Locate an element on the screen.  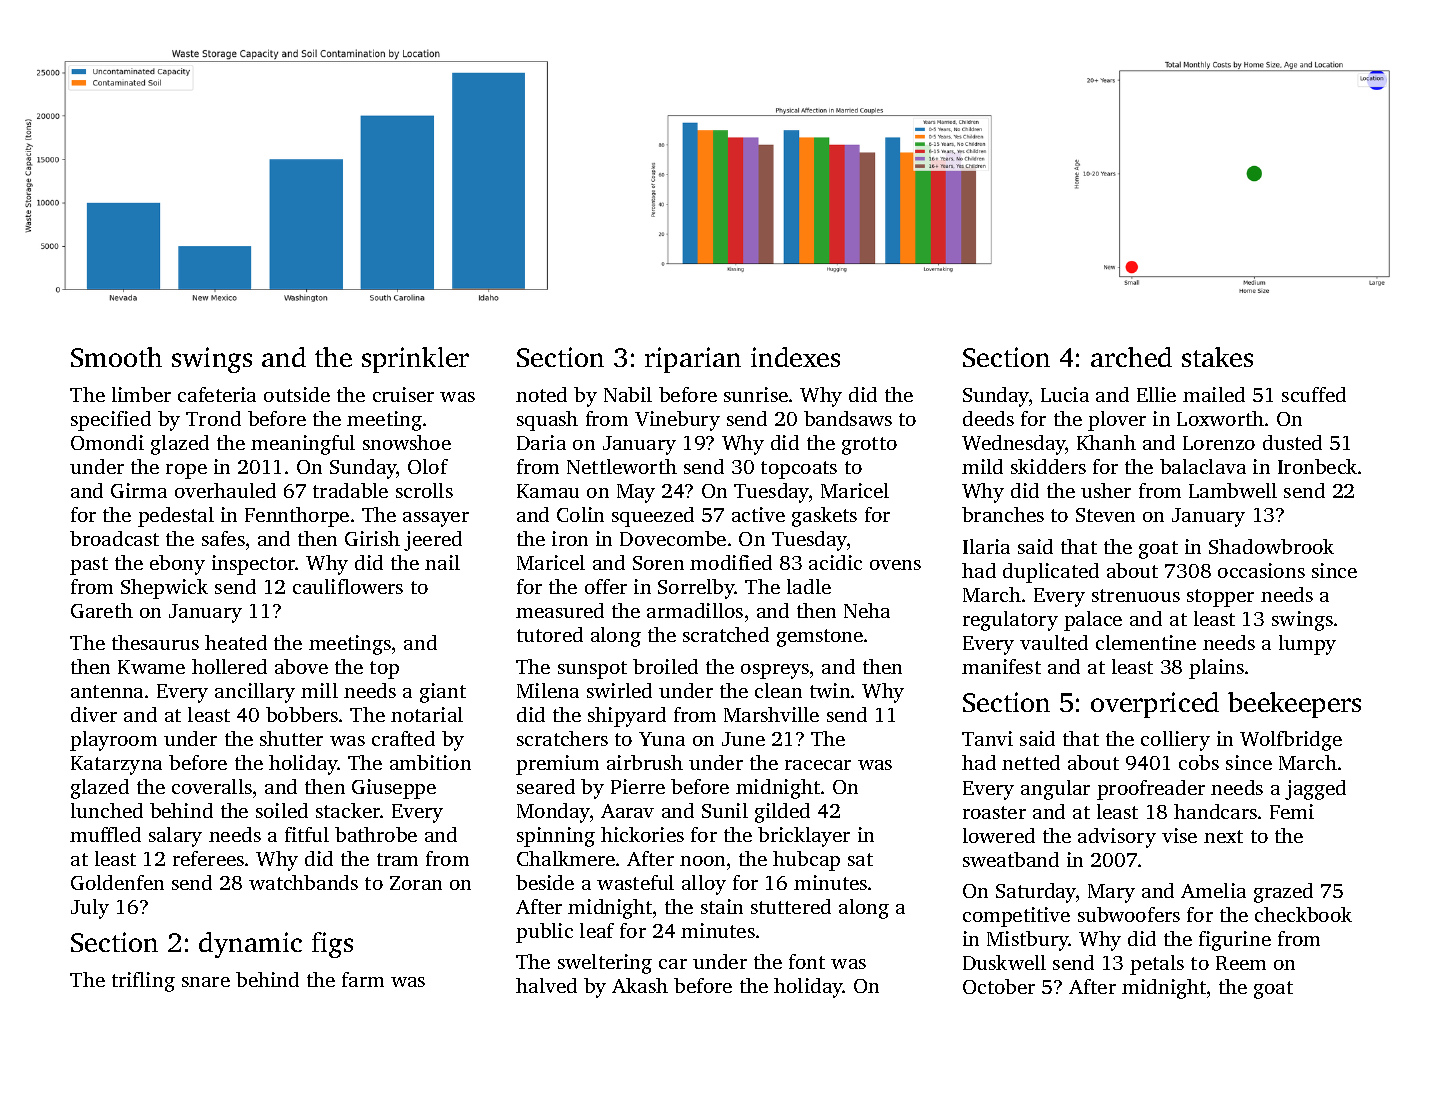
stakes is located at coordinates (1217, 357).
